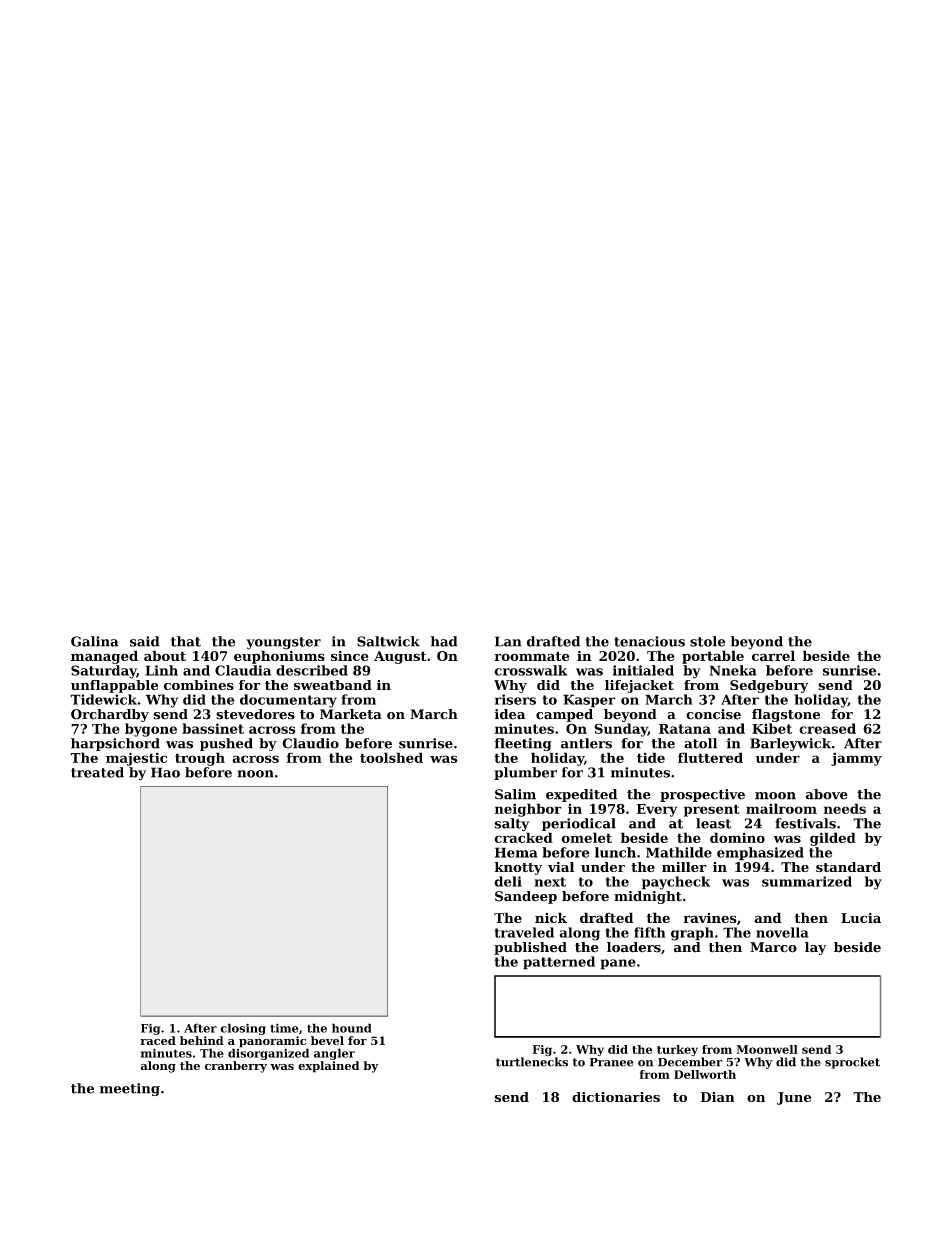 The width and height of the document is (952, 1233). I want to click on raced, so click(158, 1040).
